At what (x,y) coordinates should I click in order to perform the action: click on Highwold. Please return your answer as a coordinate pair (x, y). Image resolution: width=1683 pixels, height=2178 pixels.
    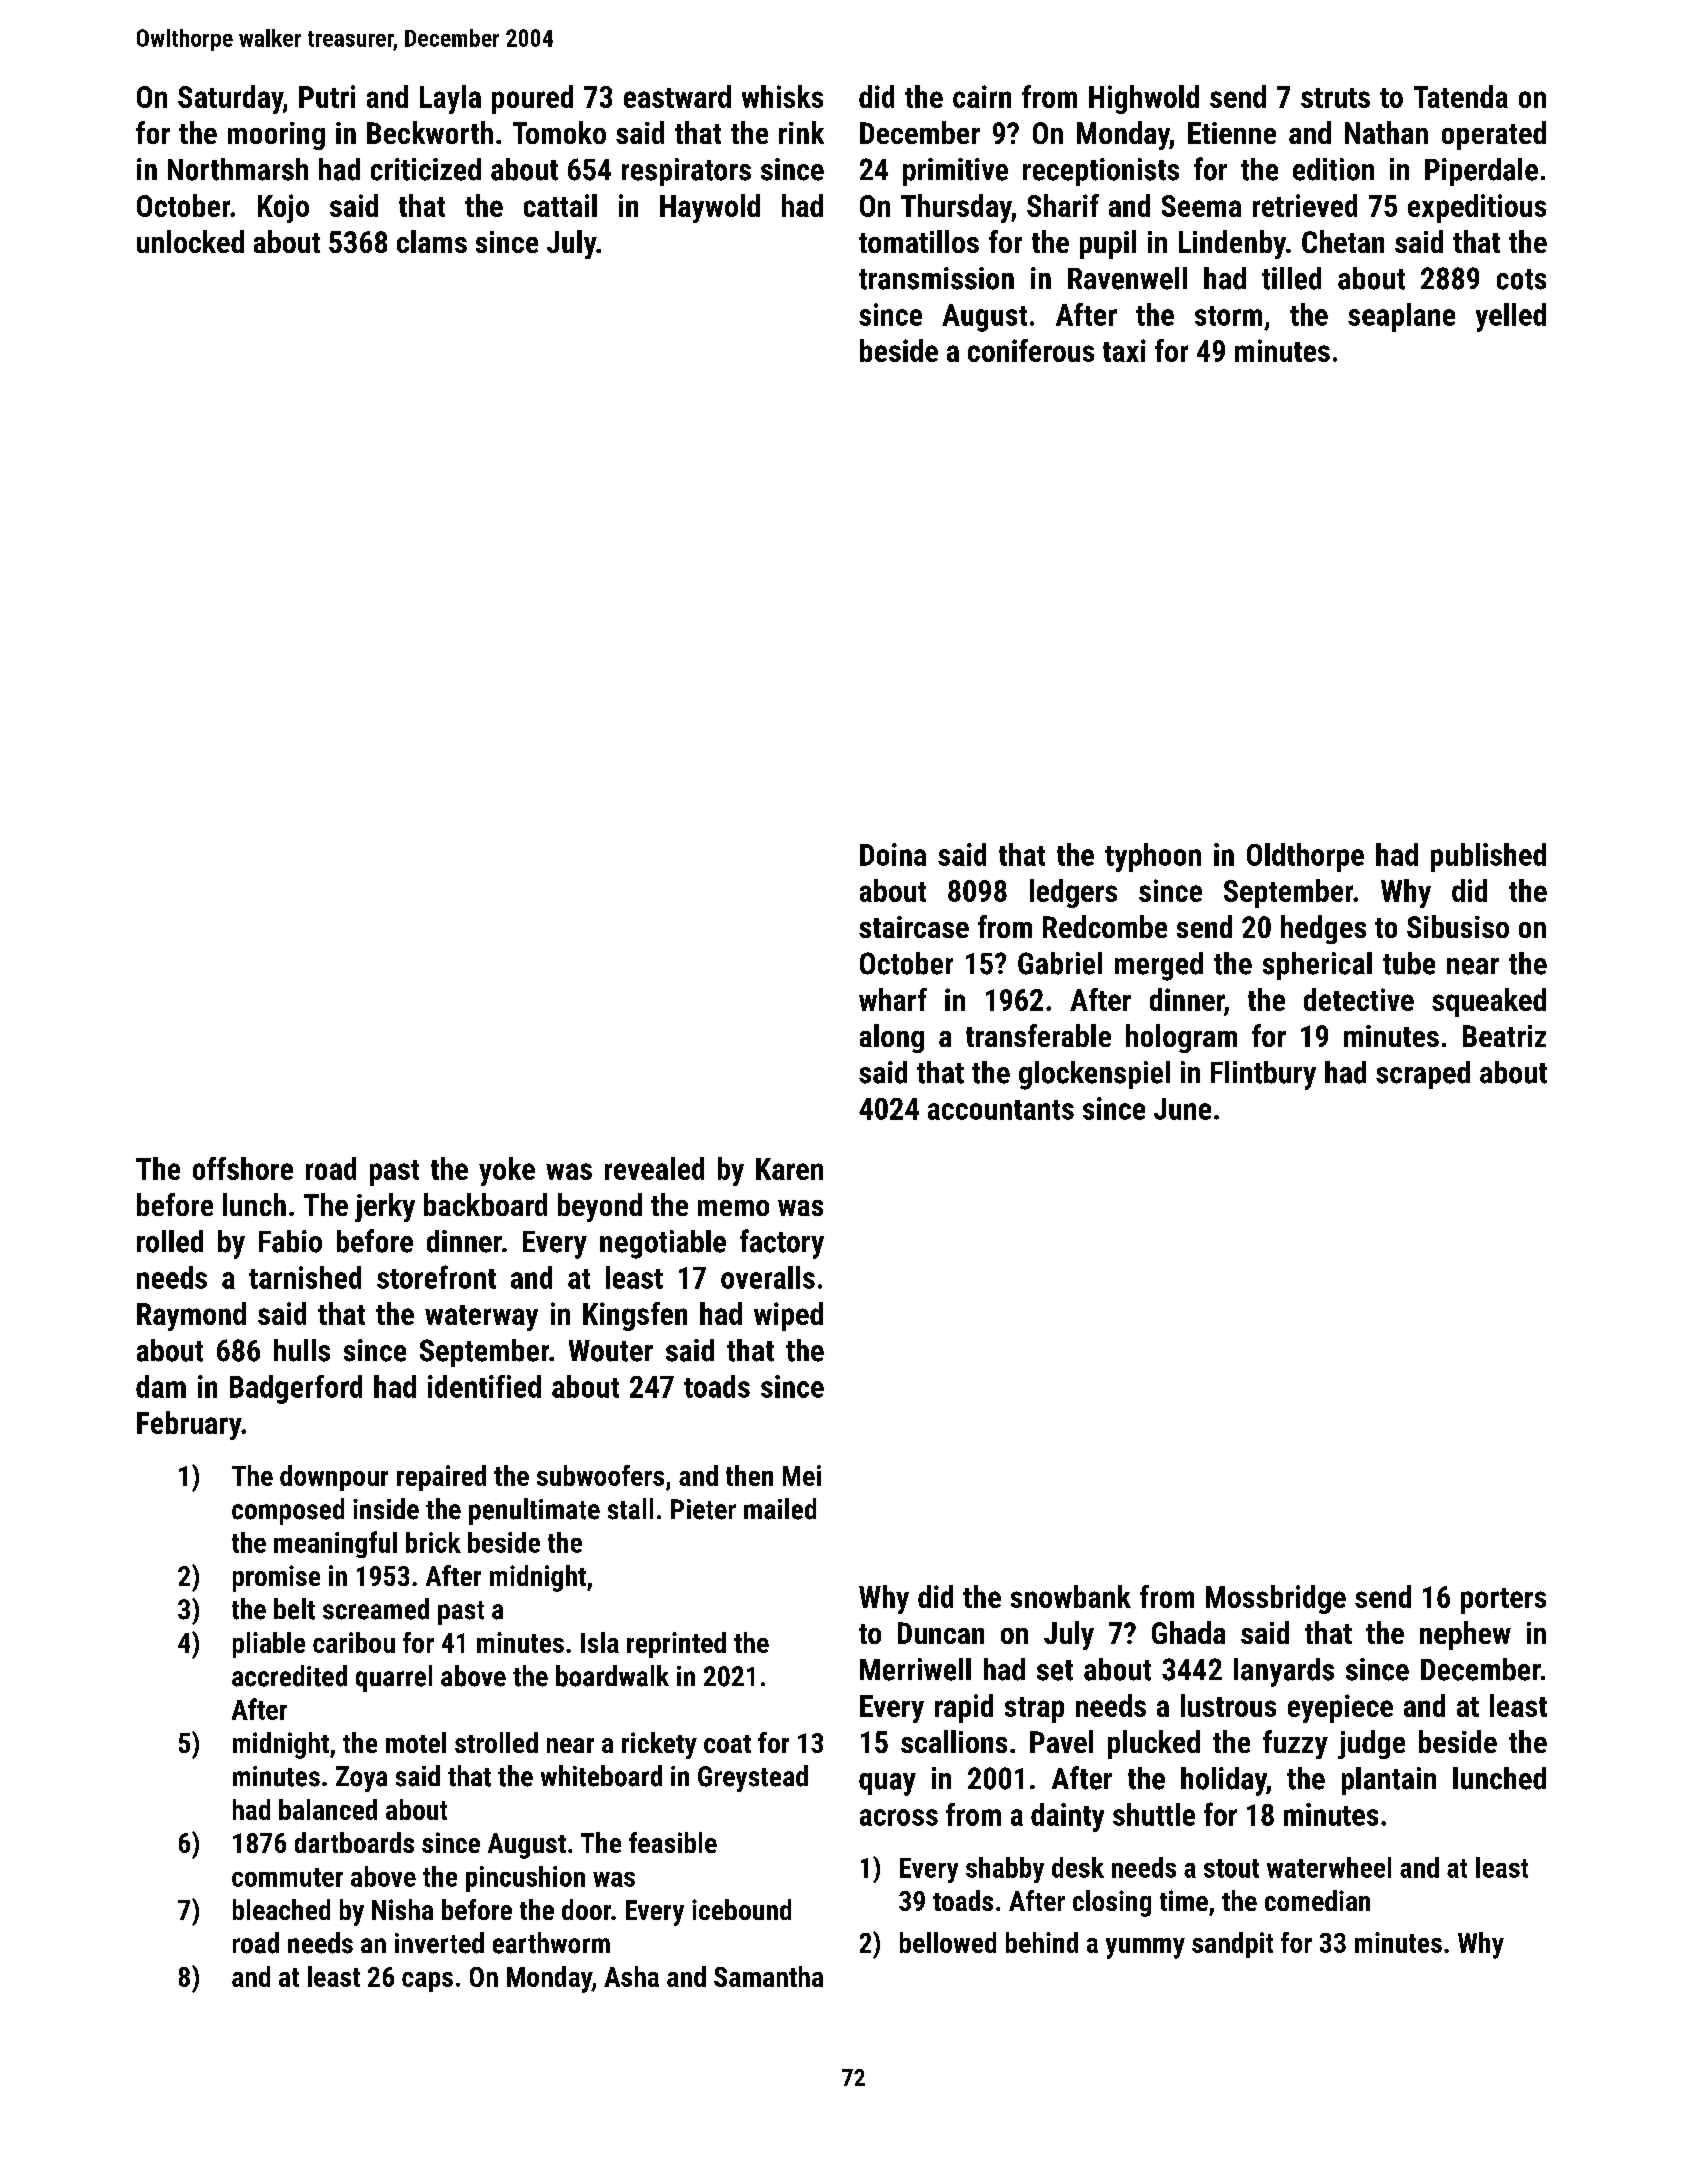
    Looking at the image, I should click on (1144, 99).
